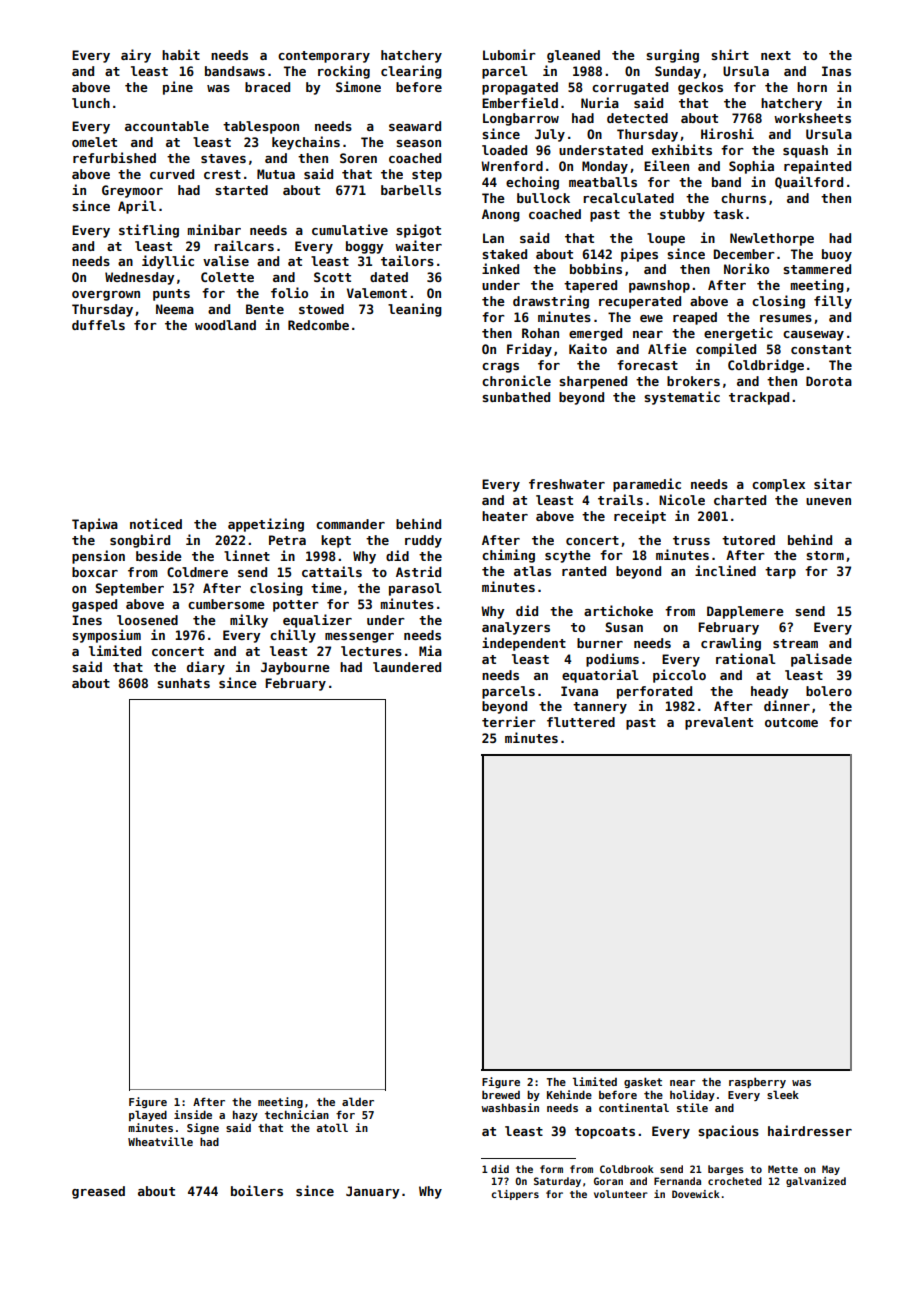  Describe the element at coordinates (512, 166) in the screenshot. I see `Wrenford` at that location.
